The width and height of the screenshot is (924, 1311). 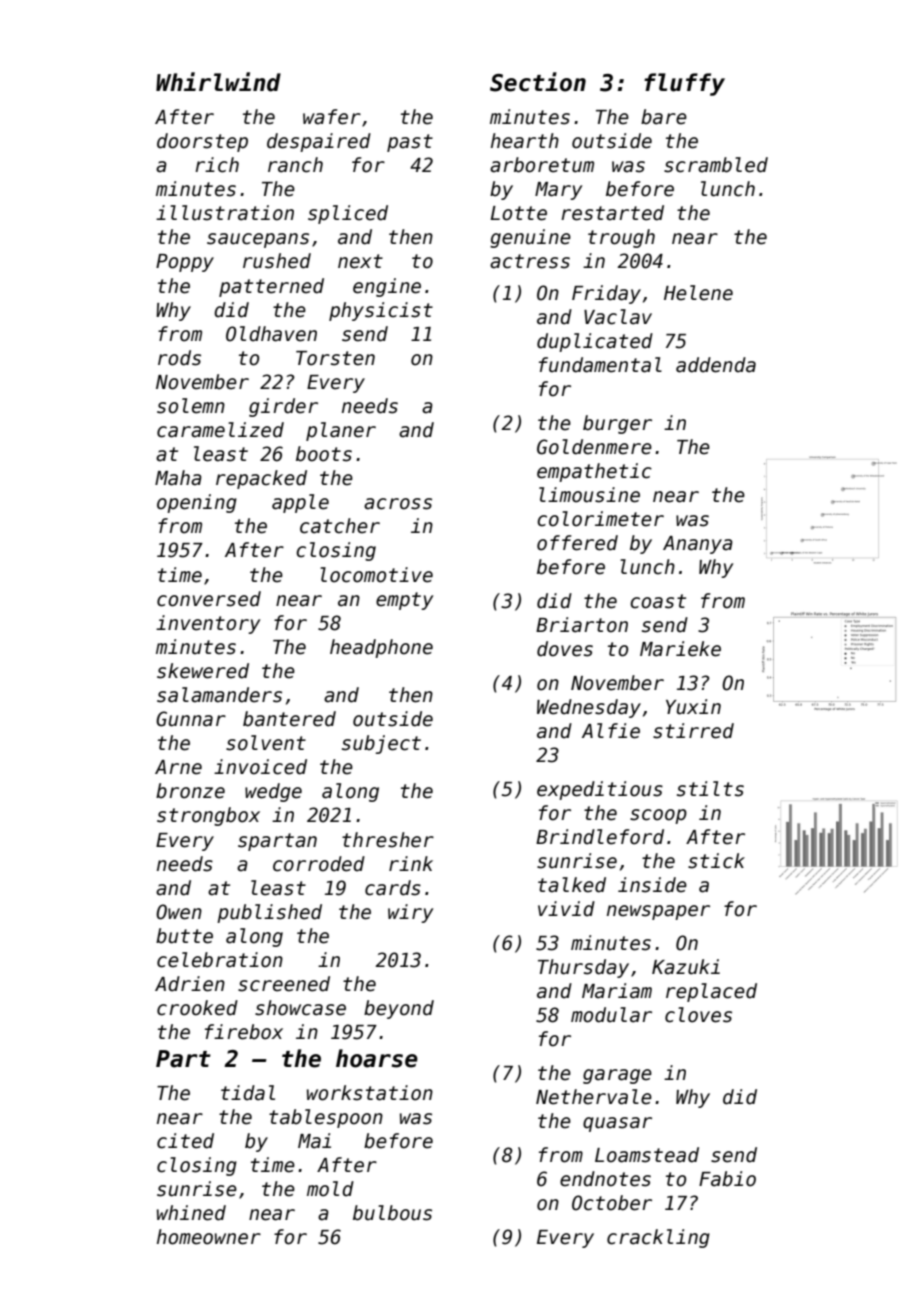 What do you see at coordinates (716, 365) in the screenshot?
I see `addenda` at bounding box center [716, 365].
